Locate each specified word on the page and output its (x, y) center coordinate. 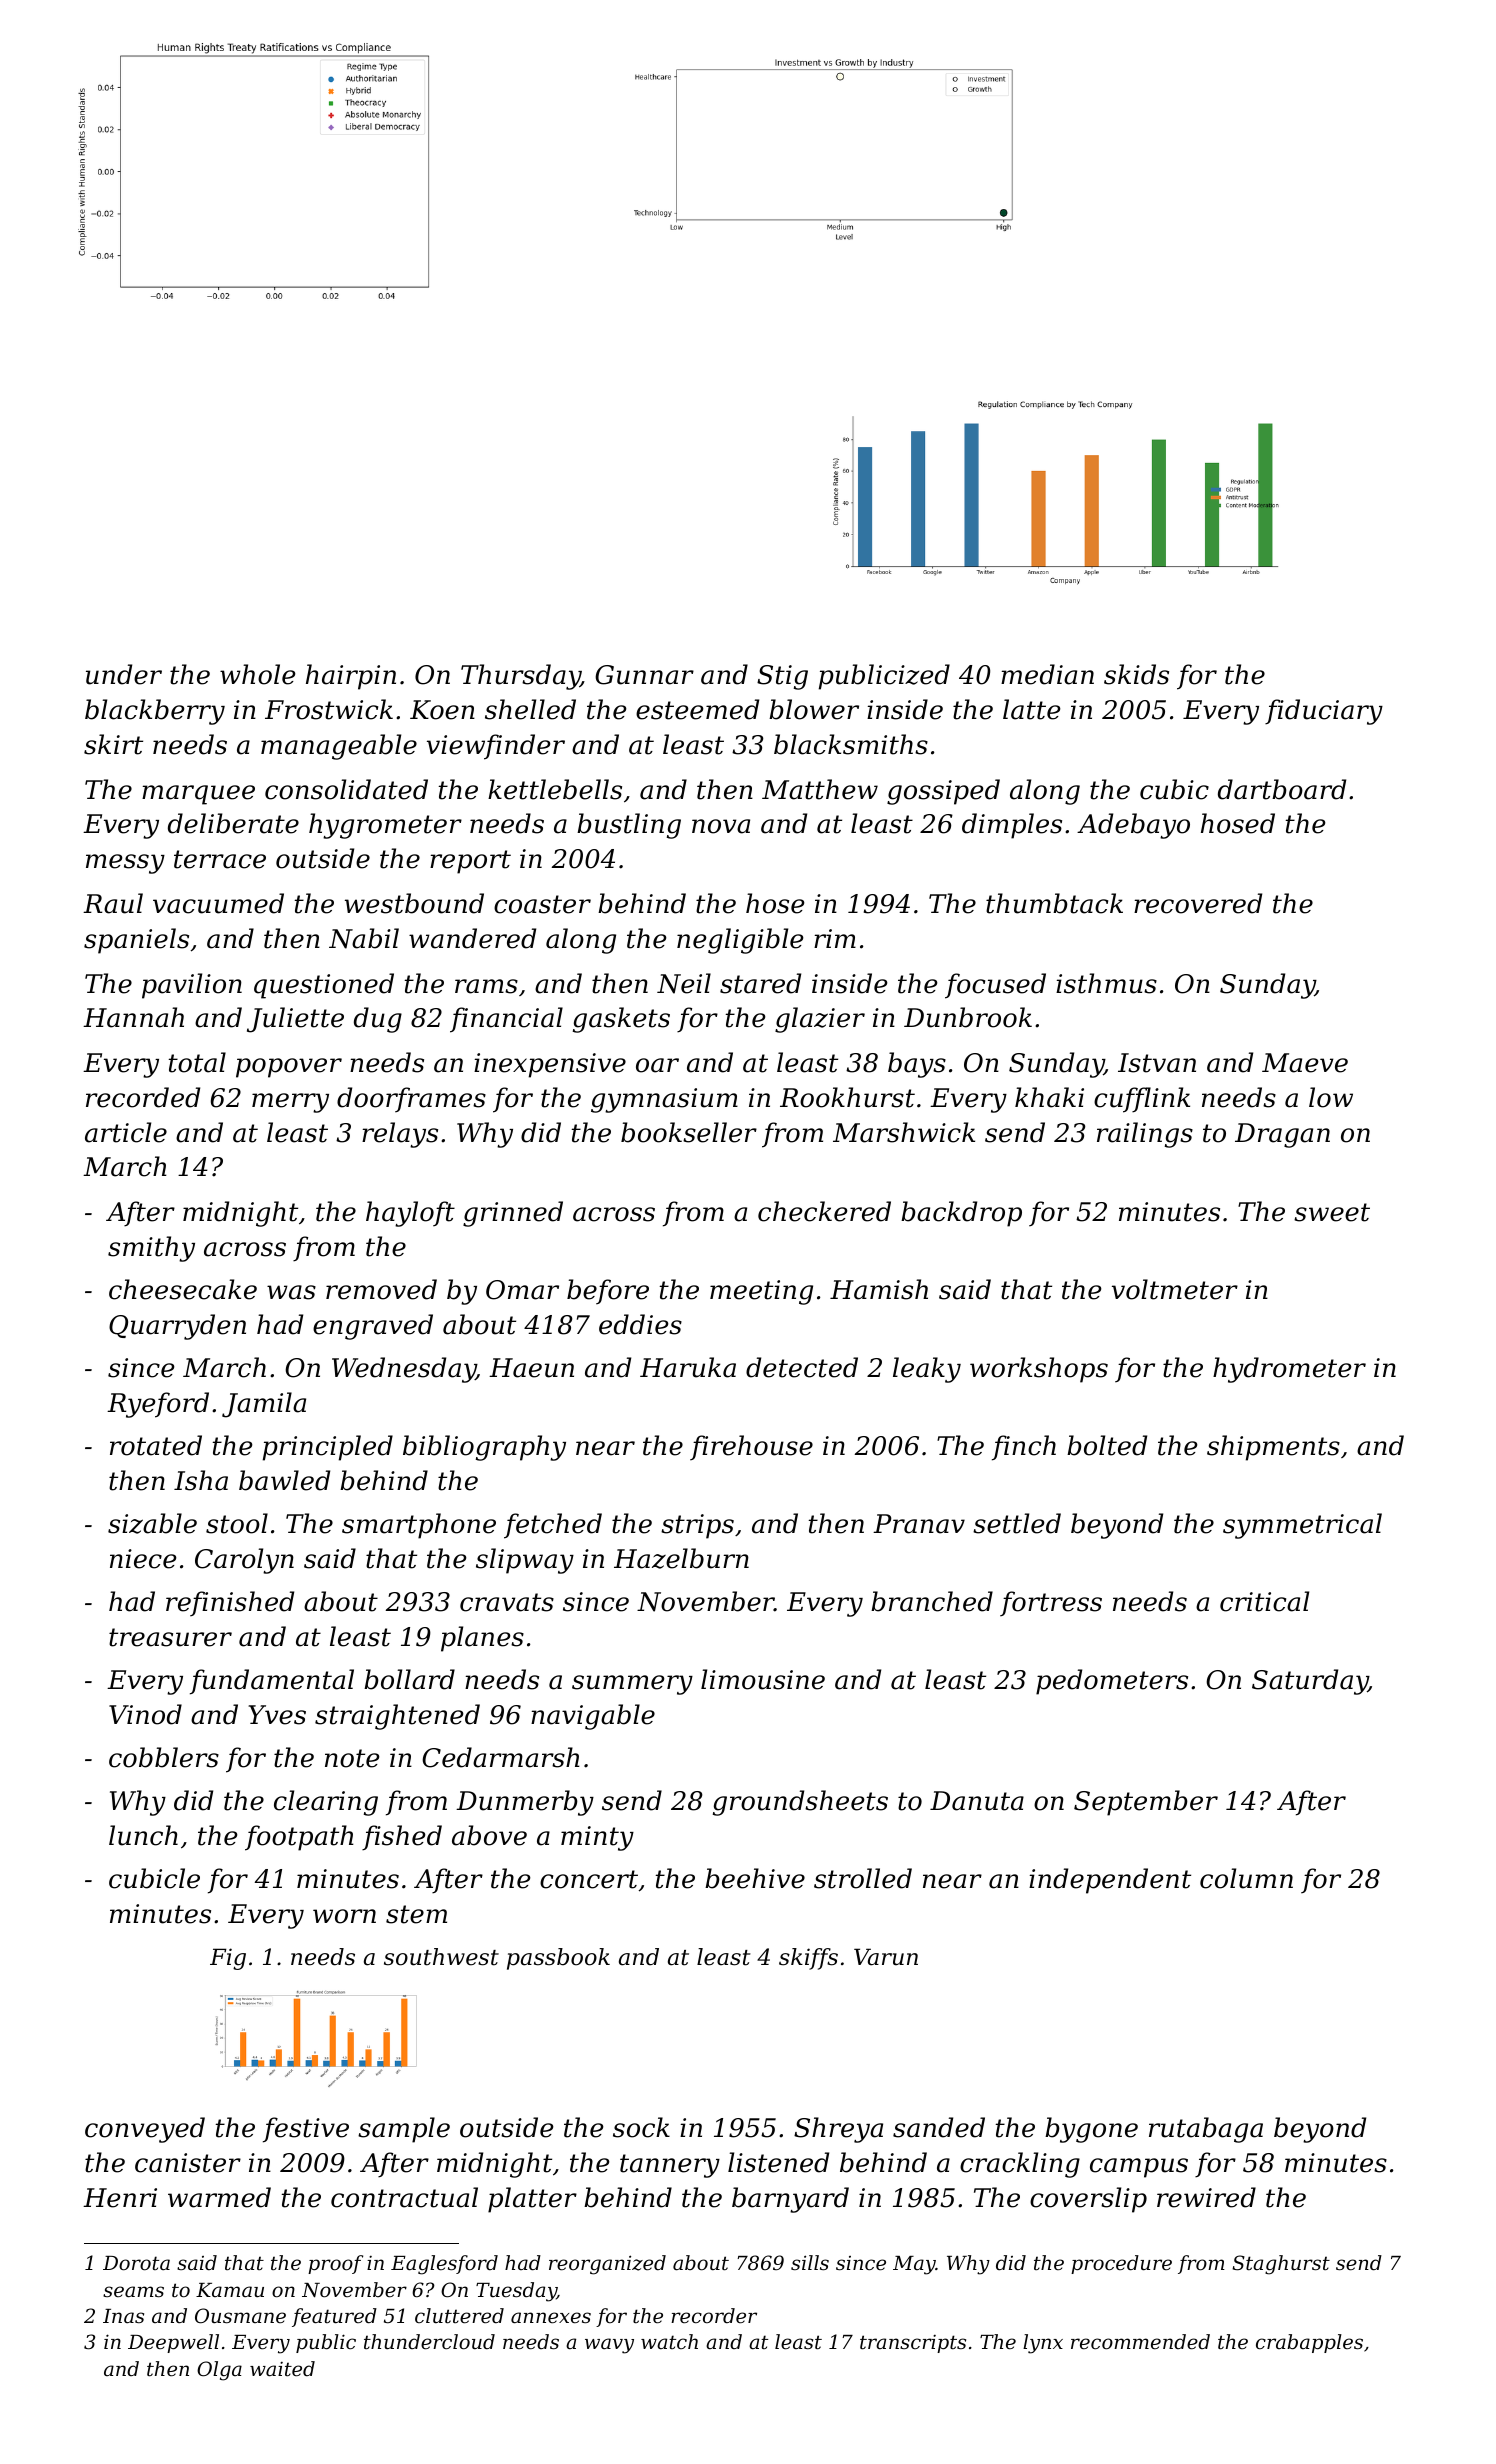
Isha (201, 1480)
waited (282, 2369)
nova (721, 826)
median (1047, 674)
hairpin (351, 677)
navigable (593, 1717)
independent (1110, 1881)
